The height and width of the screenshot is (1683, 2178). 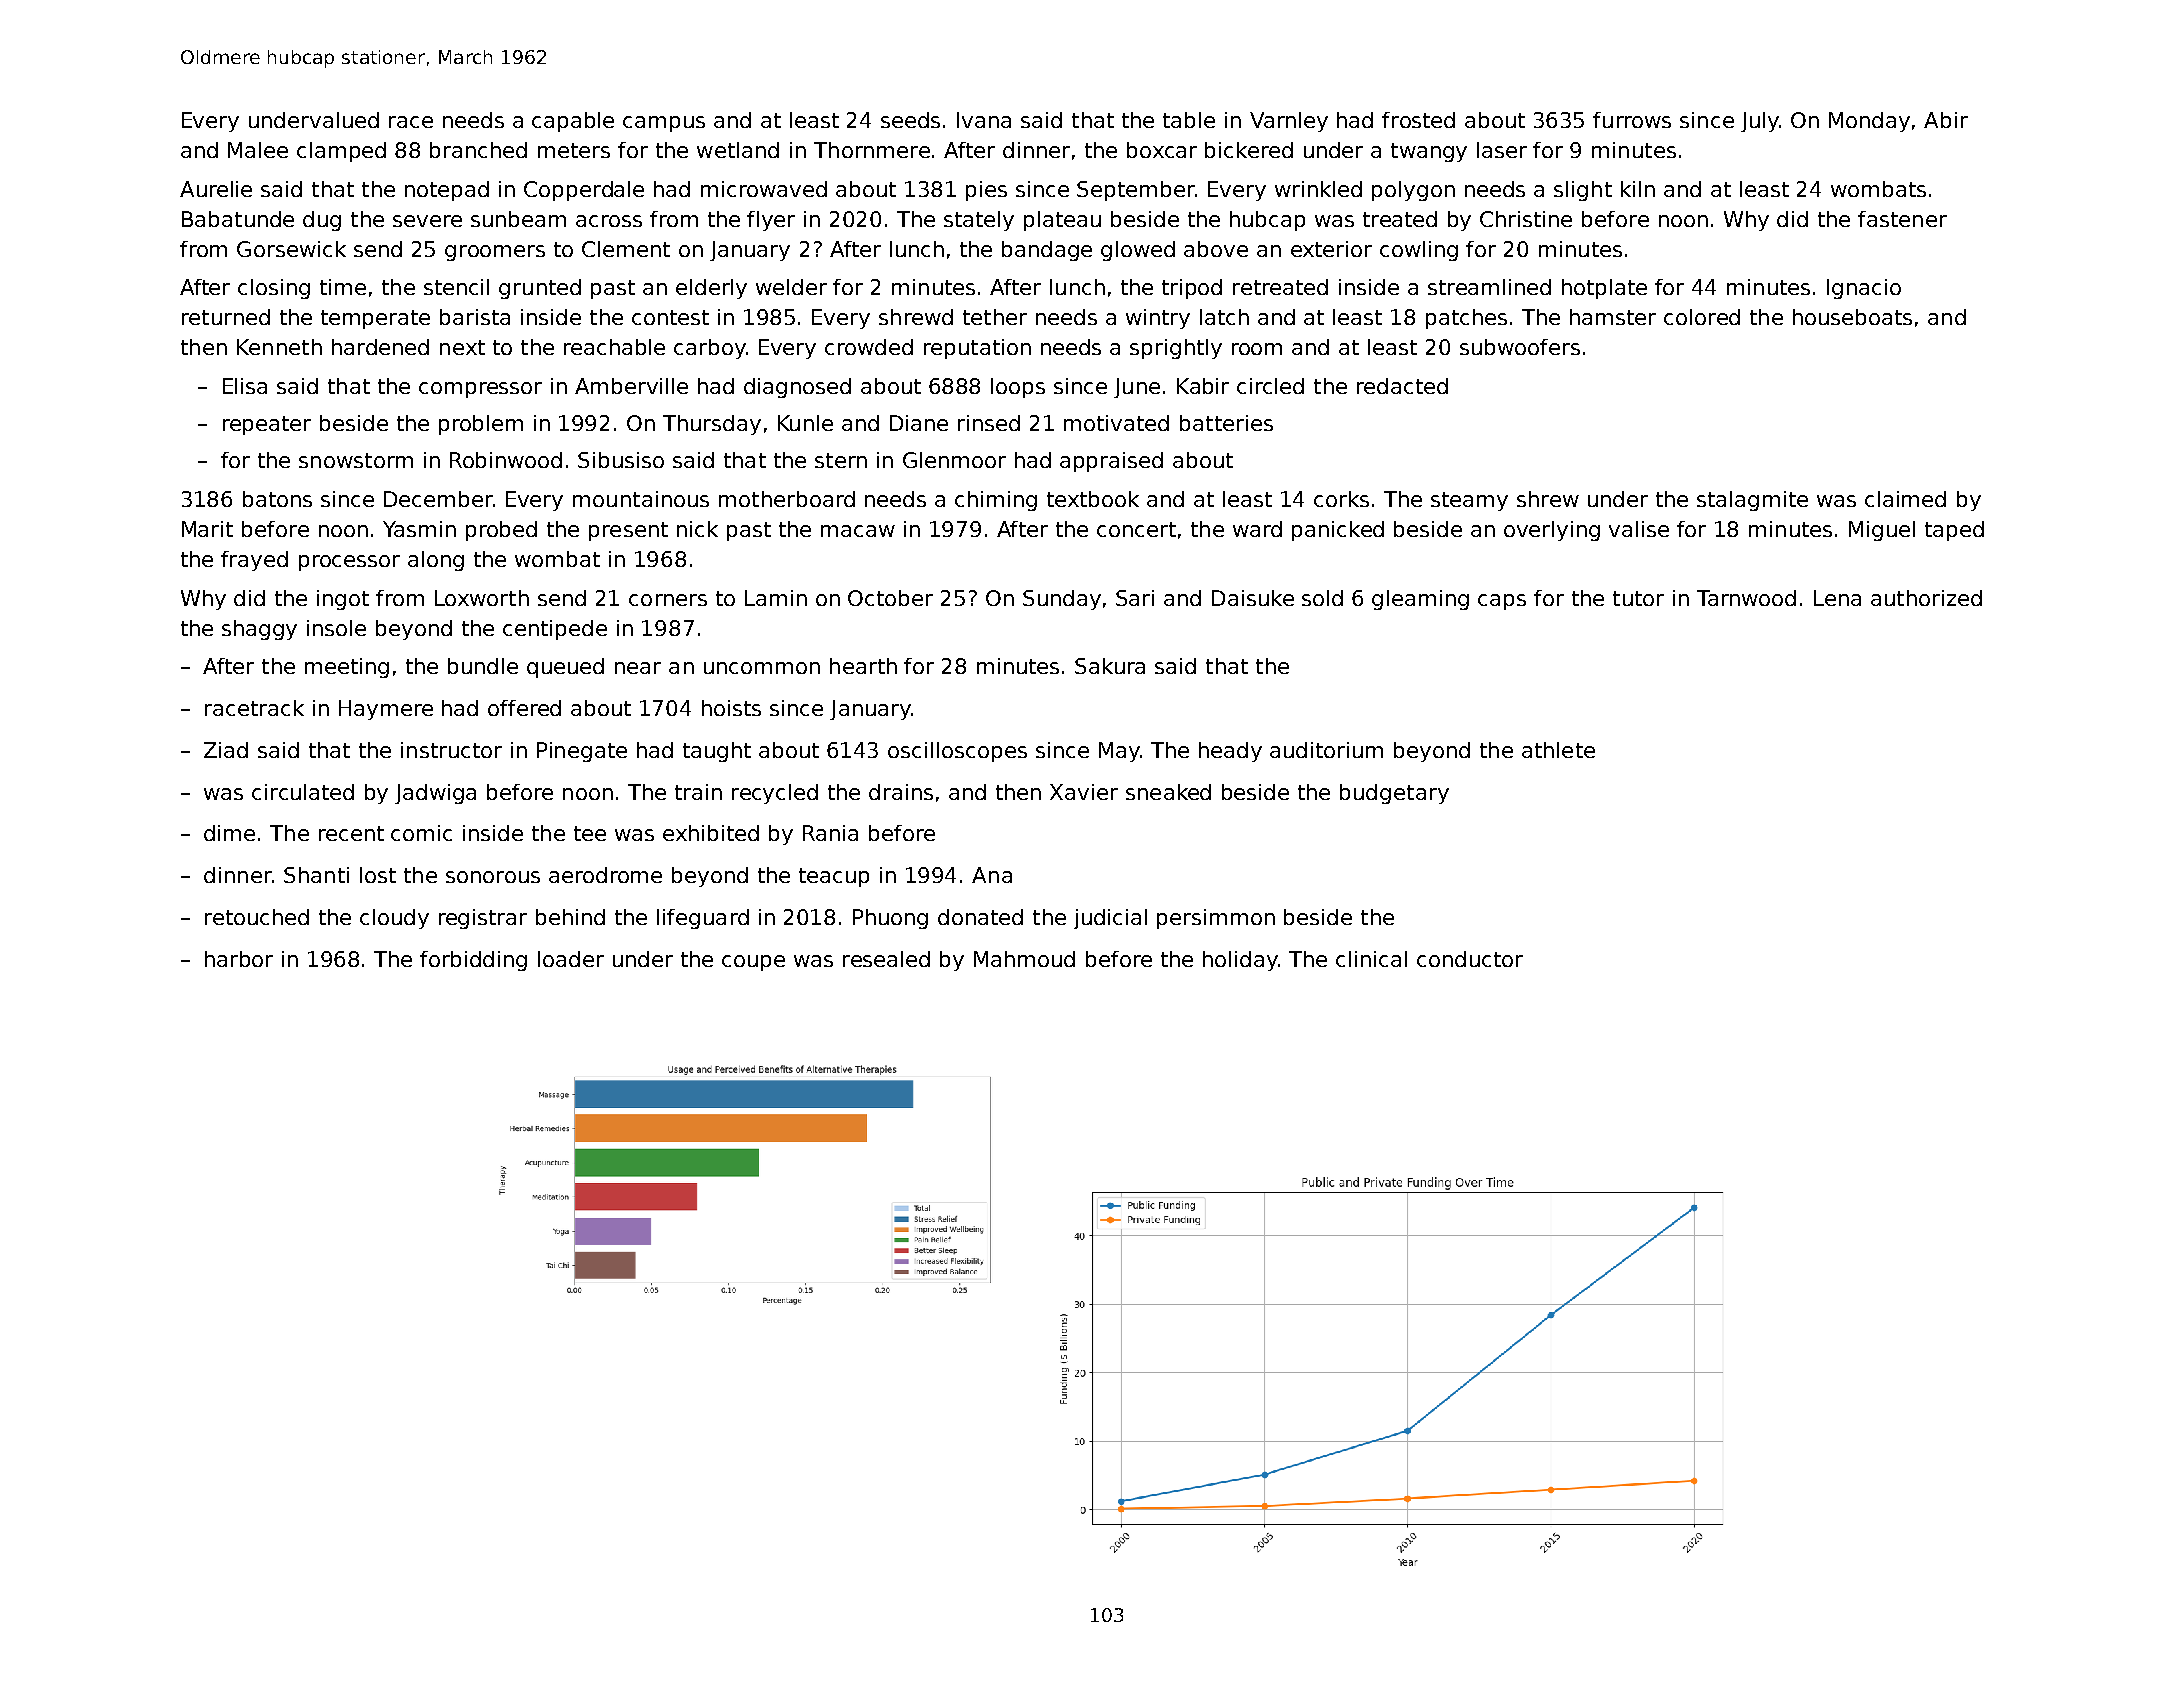 What do you see at coordinates (1926, 598) in the screenshot?
I see `authorized` at bounding box center [1926, 598].
